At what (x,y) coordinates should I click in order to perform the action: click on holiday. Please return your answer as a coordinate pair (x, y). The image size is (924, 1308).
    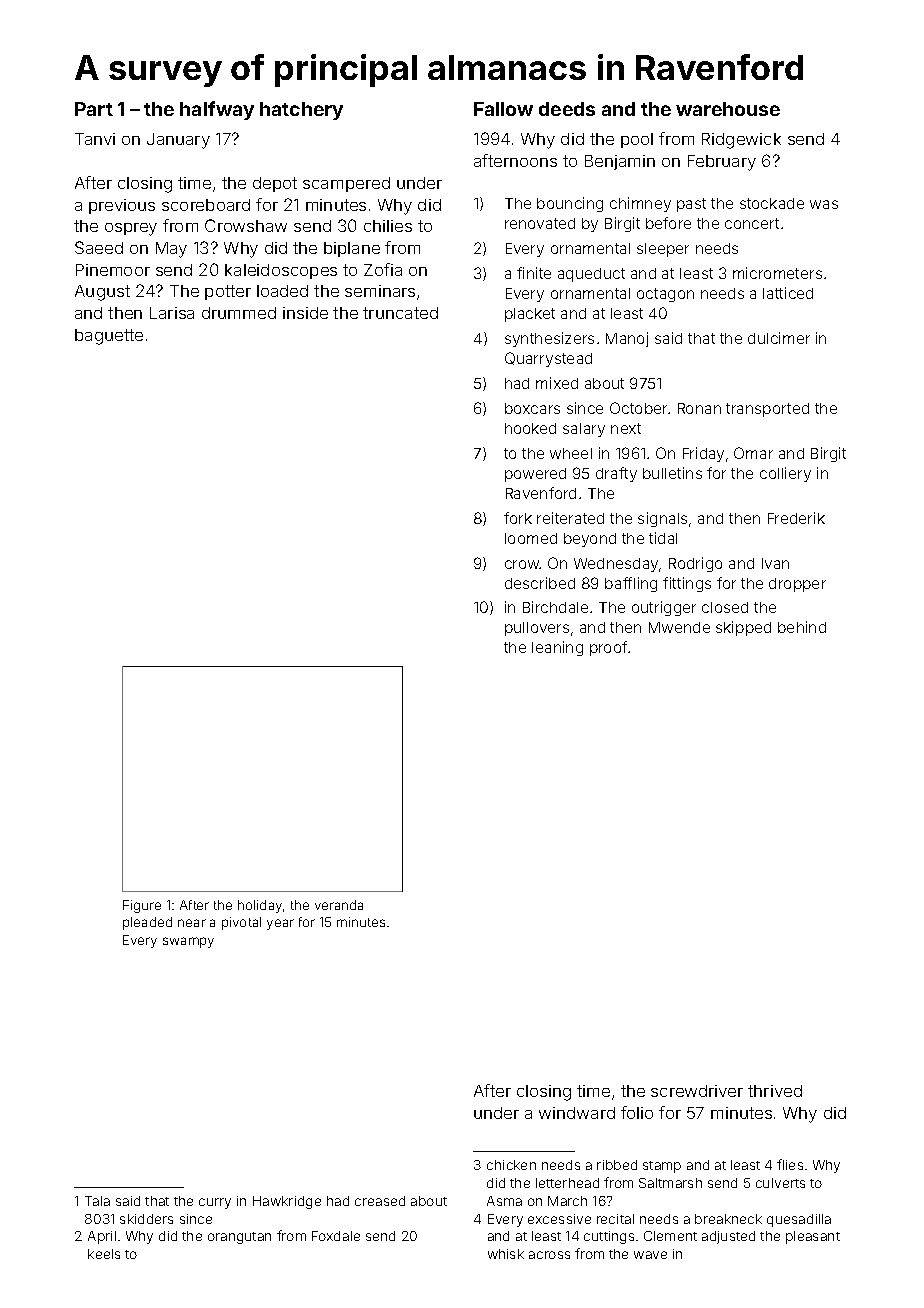
    Looking at the image, I should click on (260, 906).
